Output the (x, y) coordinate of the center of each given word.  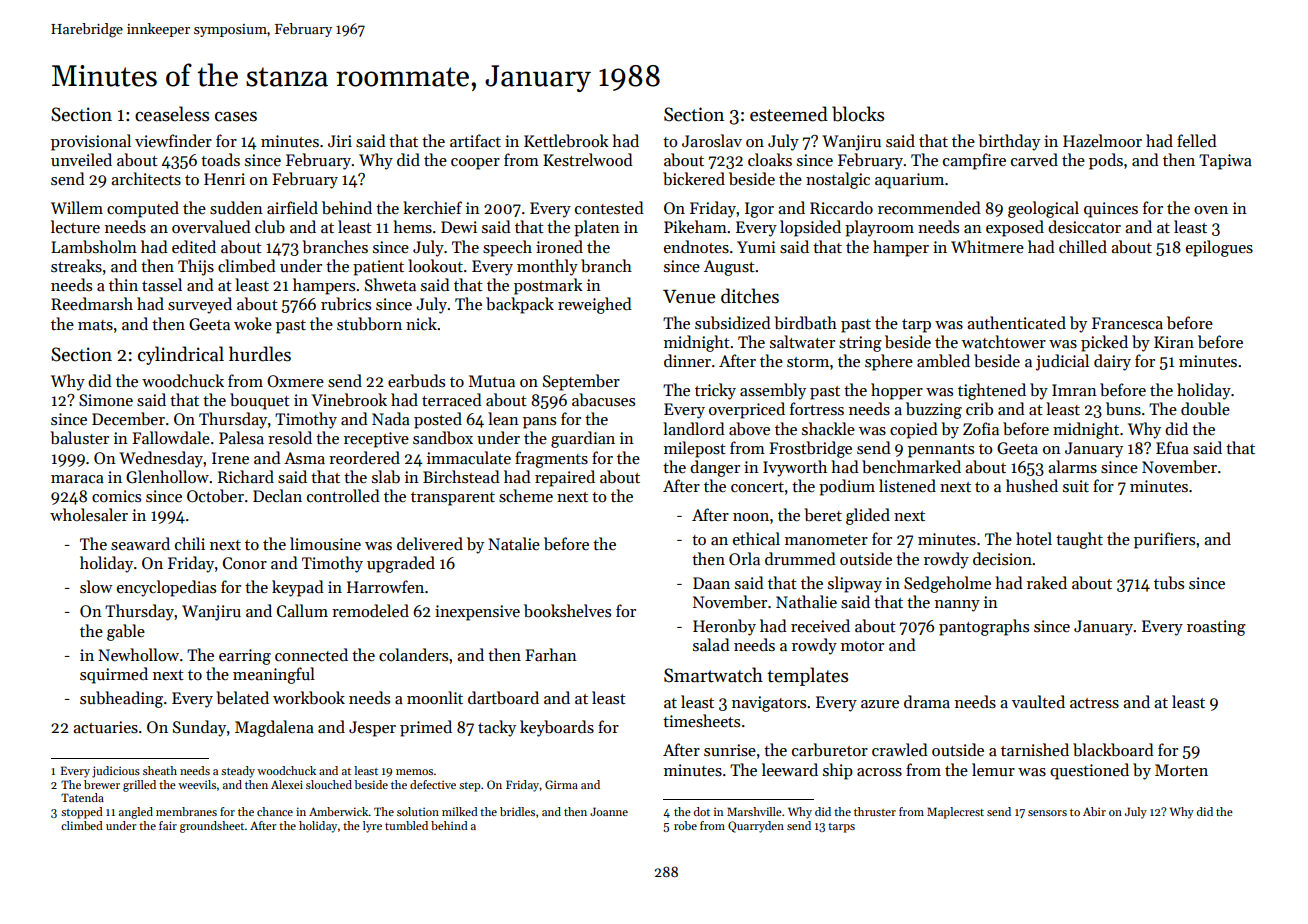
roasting (1216, 628)
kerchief (432, 207)
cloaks (770, 159)
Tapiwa (1225, 162)
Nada (391, 418)
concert (757, 487)
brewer (102, 784)
